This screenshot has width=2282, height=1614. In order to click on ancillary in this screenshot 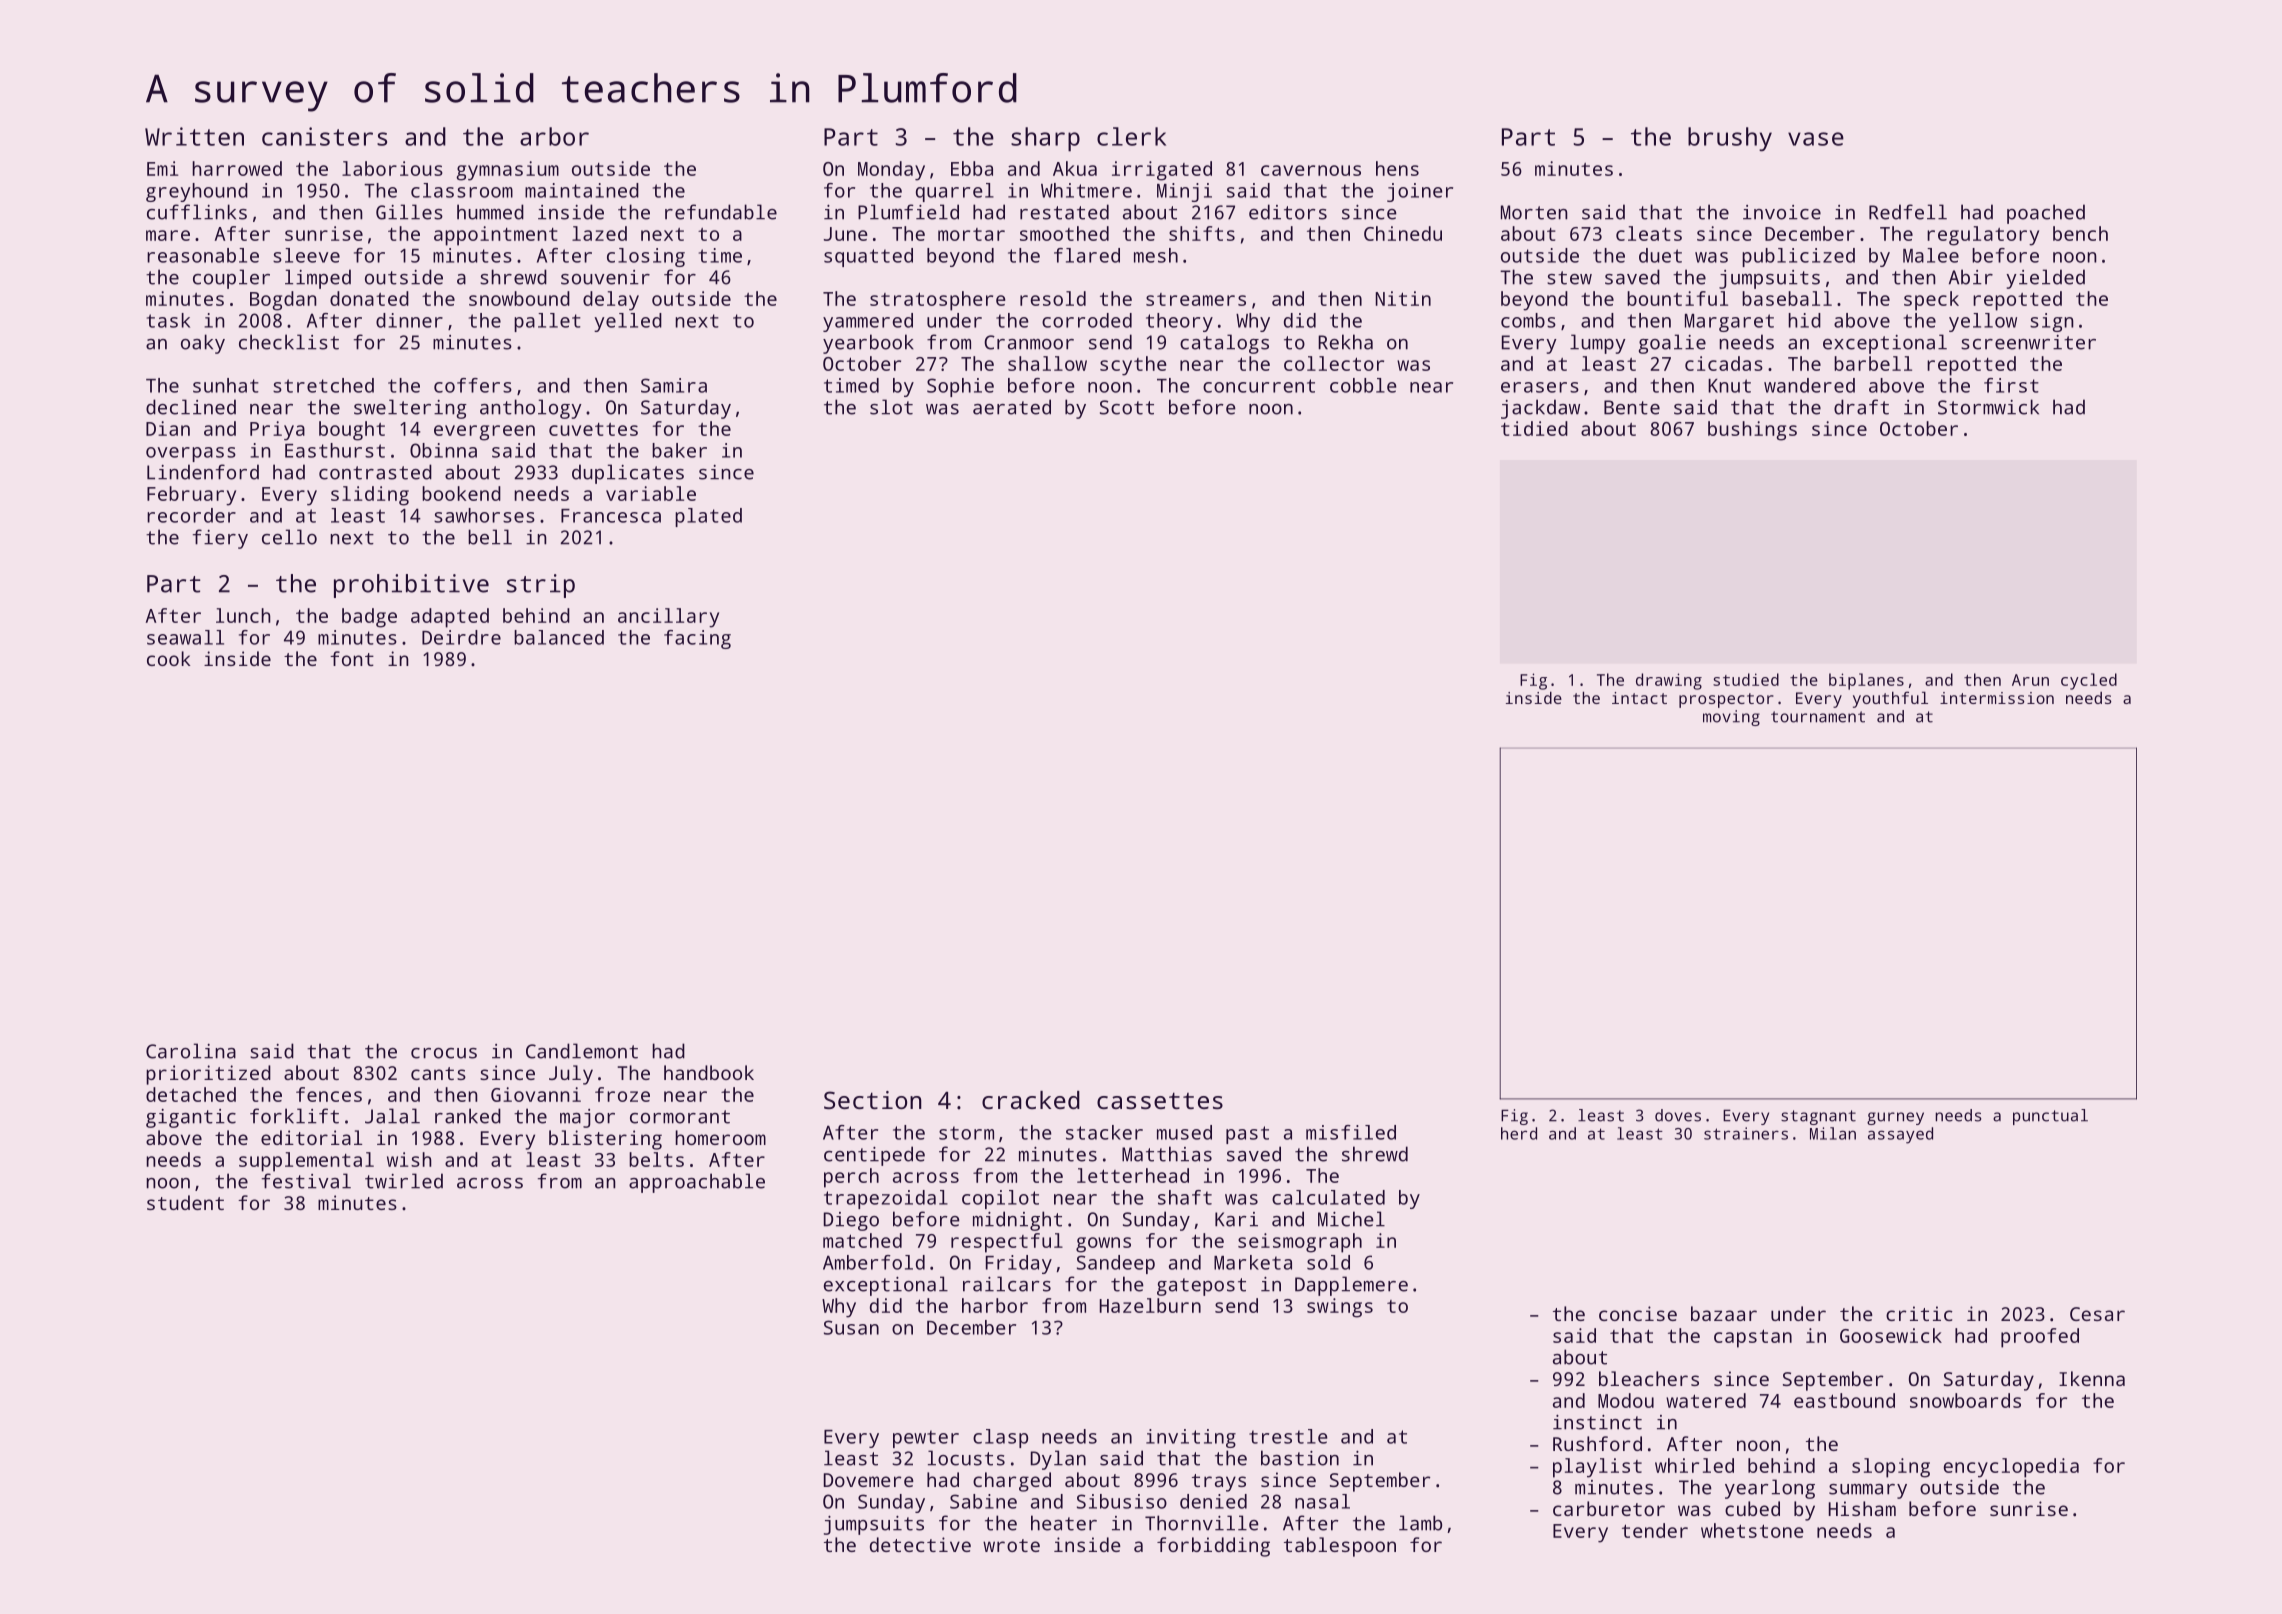, I will do `click(668, 618)`.
